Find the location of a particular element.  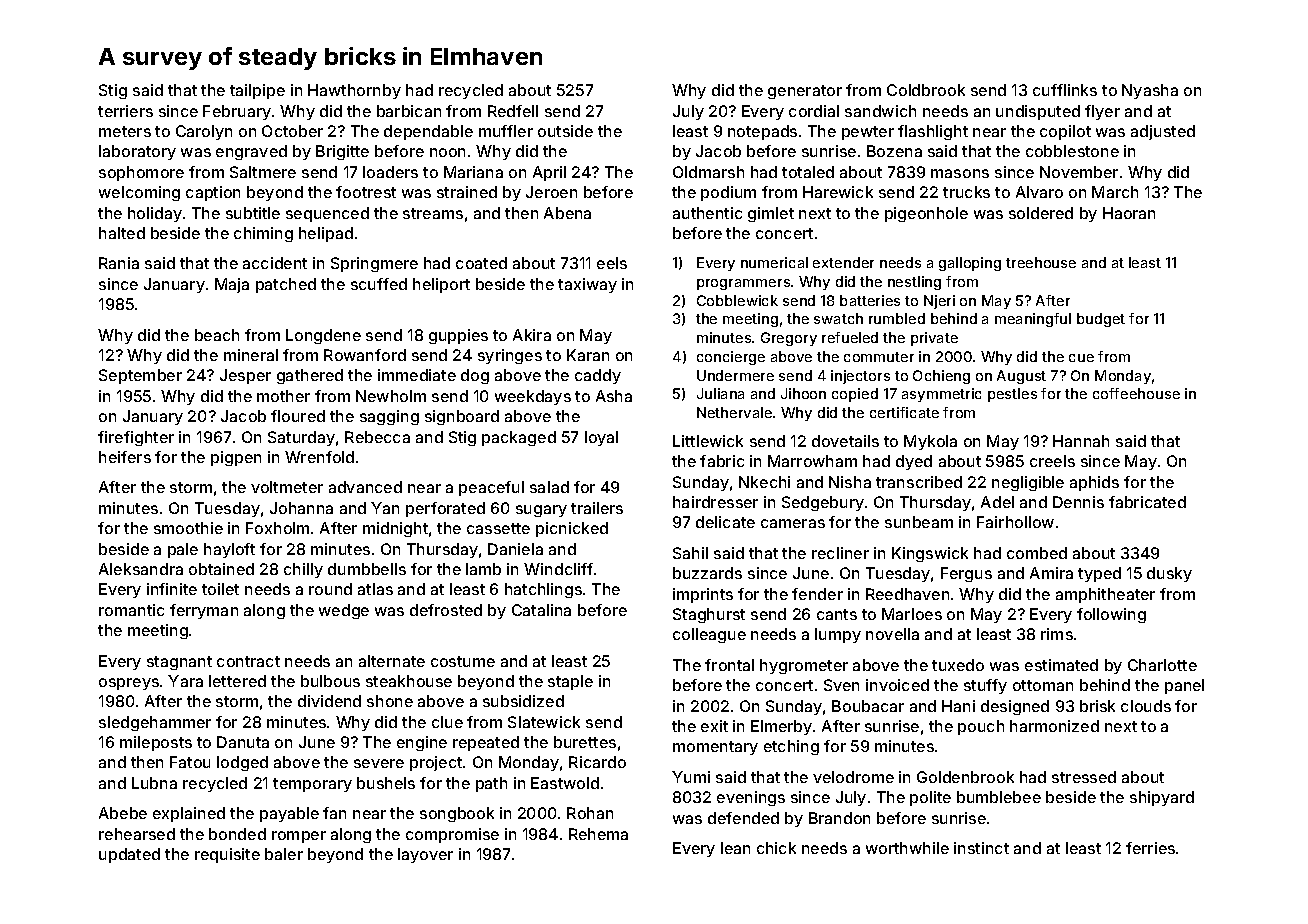

tailpipe is located at coordinates (257, 91).
